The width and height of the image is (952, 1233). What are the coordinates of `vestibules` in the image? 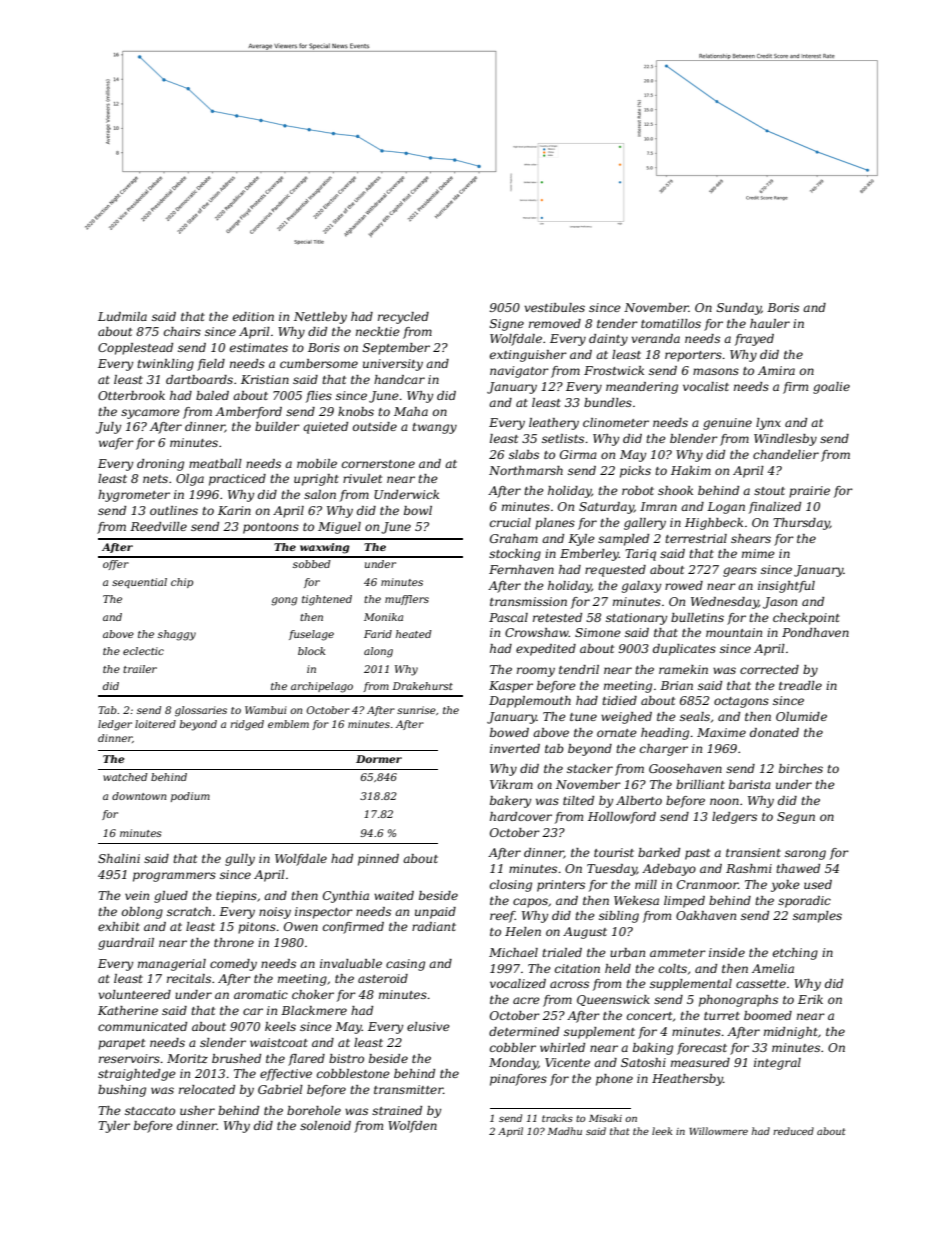 It's located at (555, 307).
